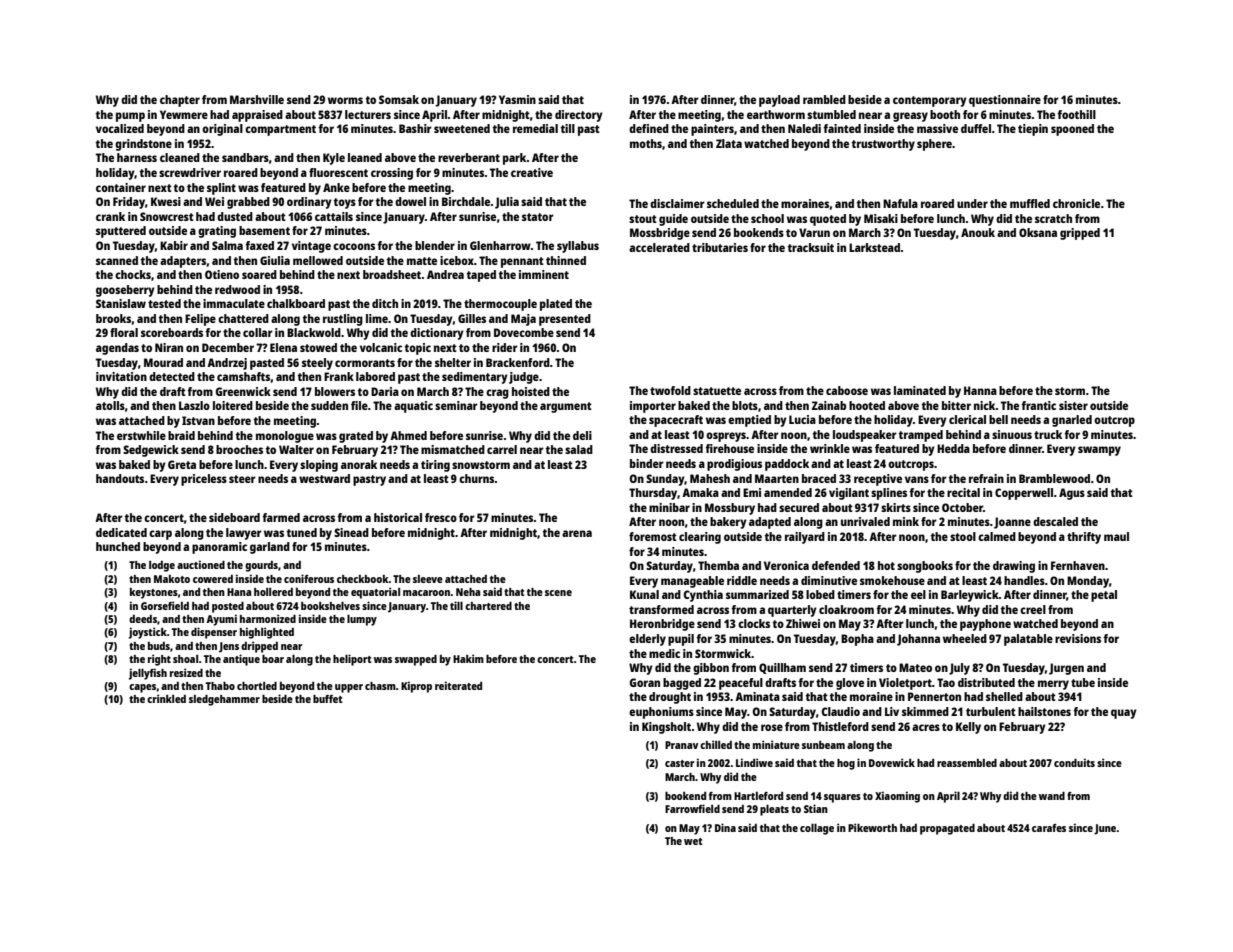 This screenshot has height=952, width=1233. Describe the element at coordinates (646, 143) in the screenshot. I see `moths` at that location.
